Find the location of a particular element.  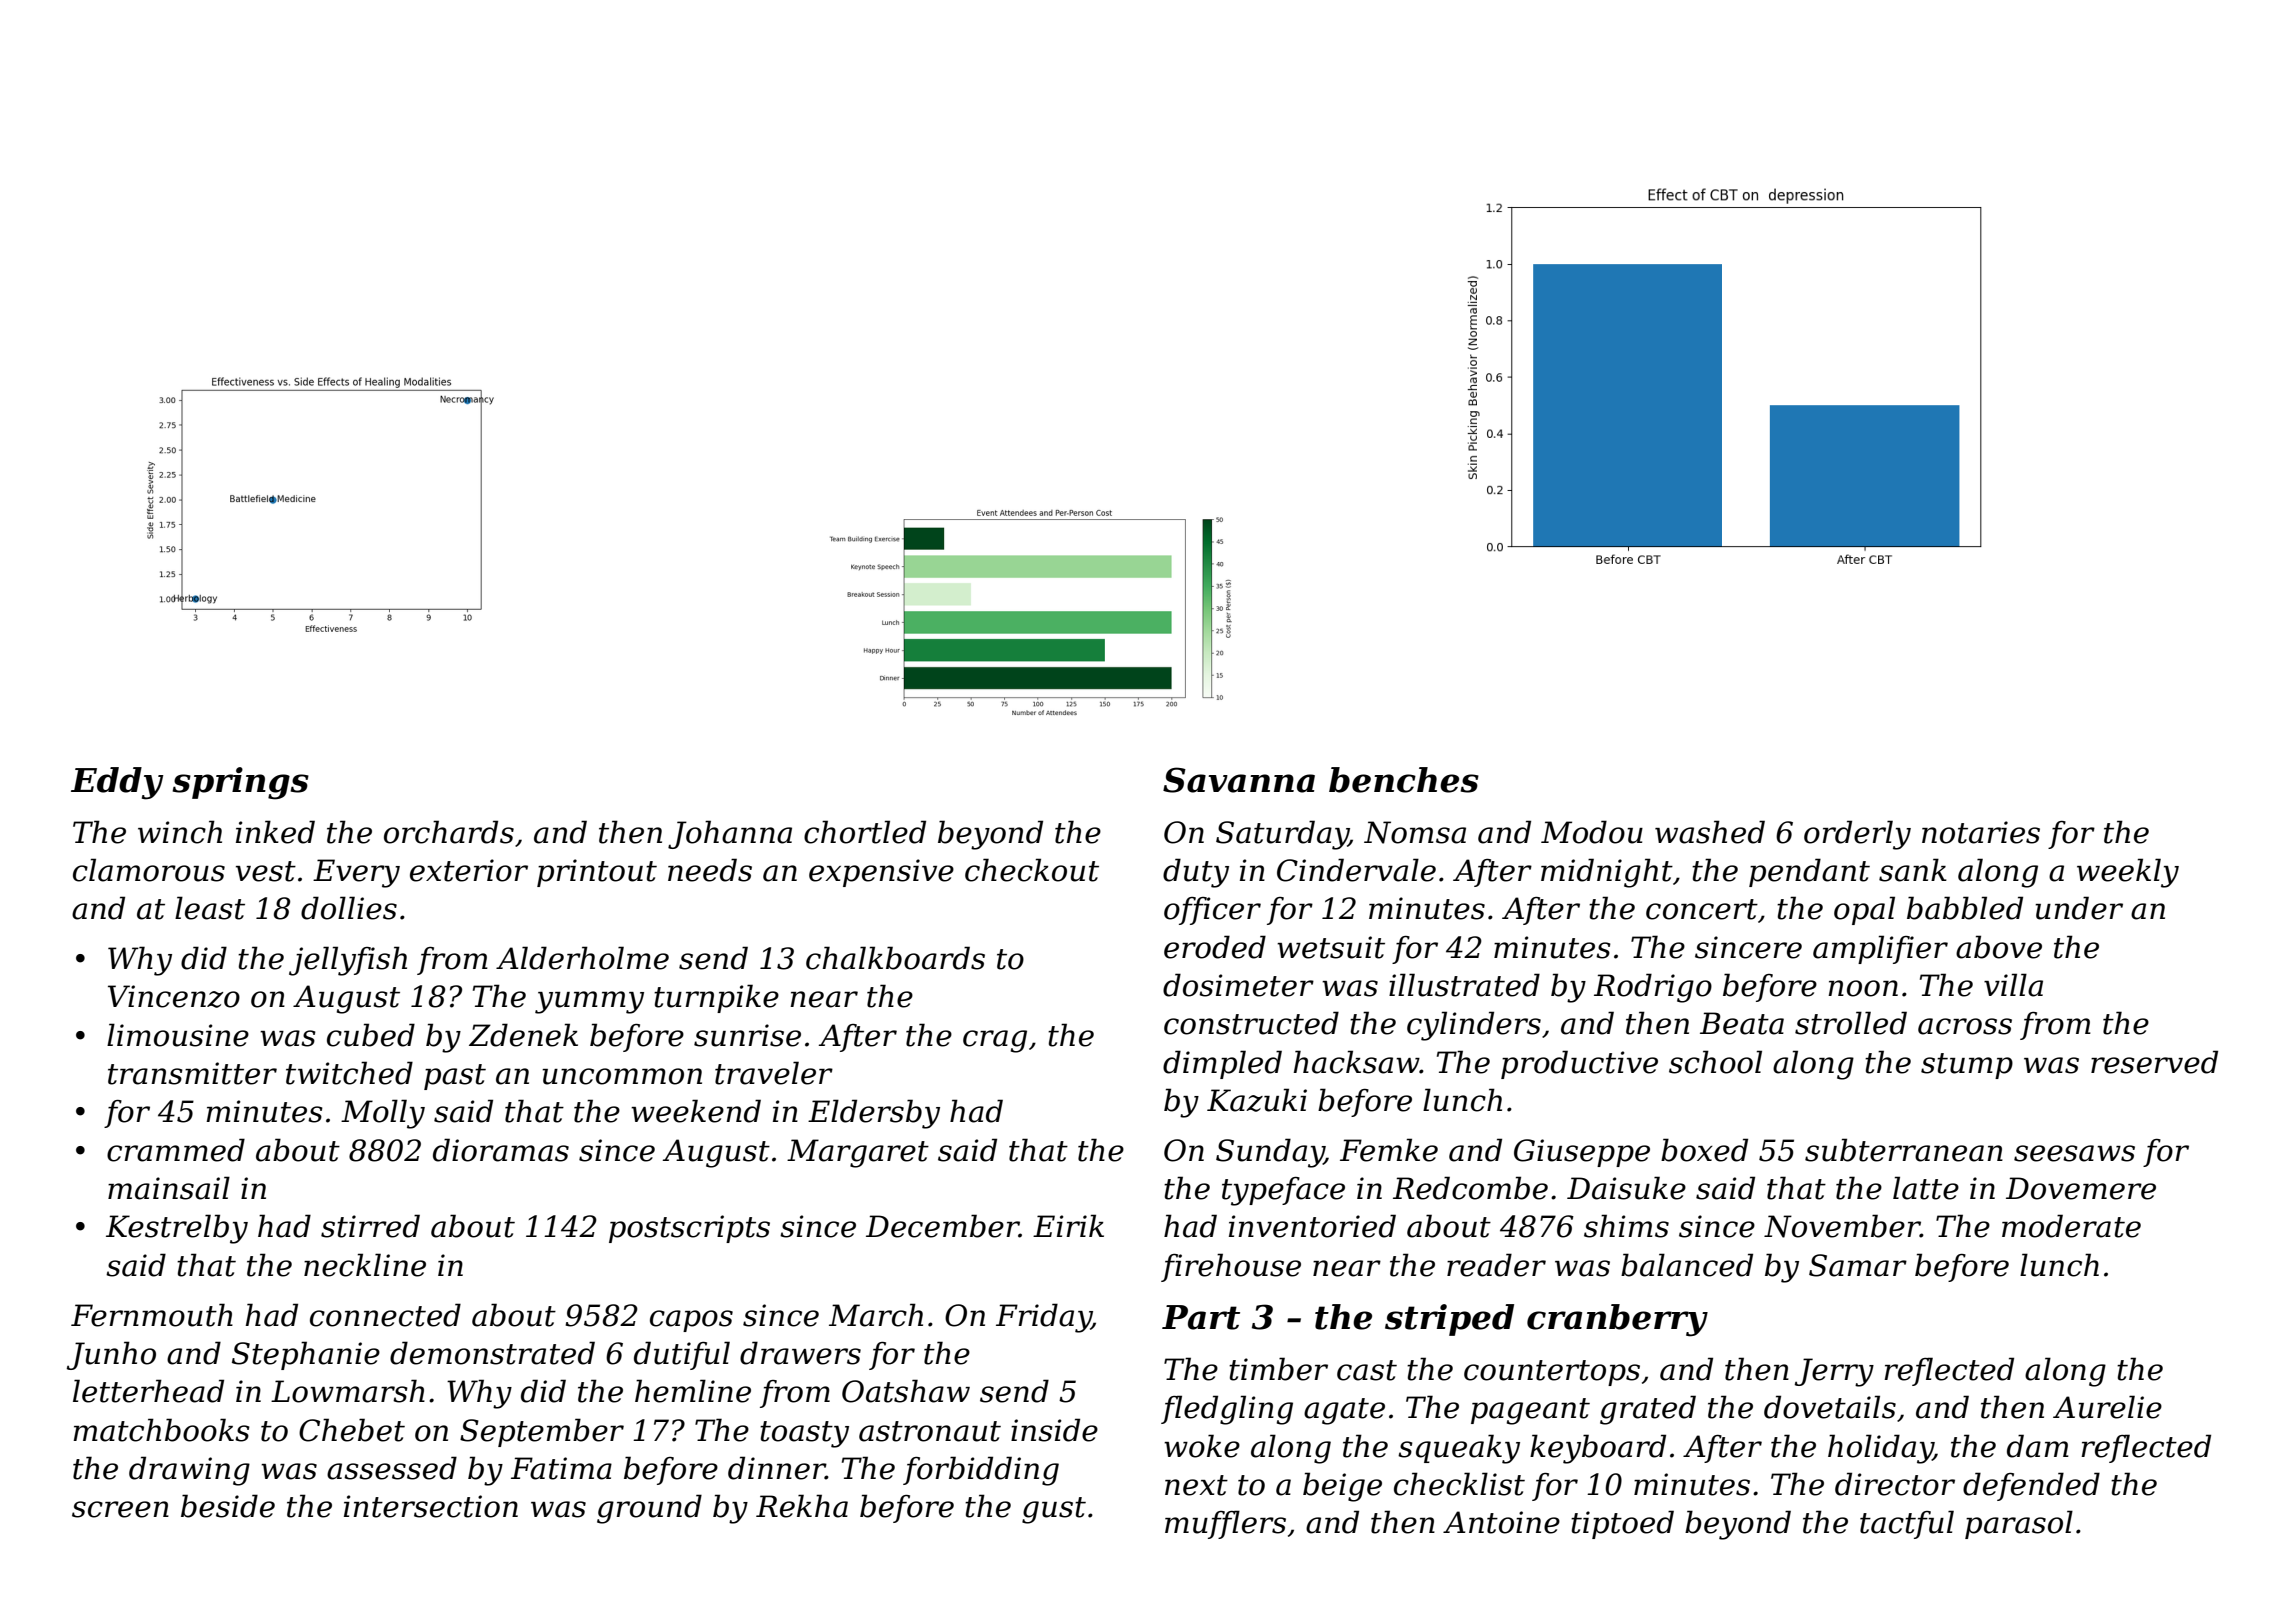

benches is located at coordinates (1404, 780).
